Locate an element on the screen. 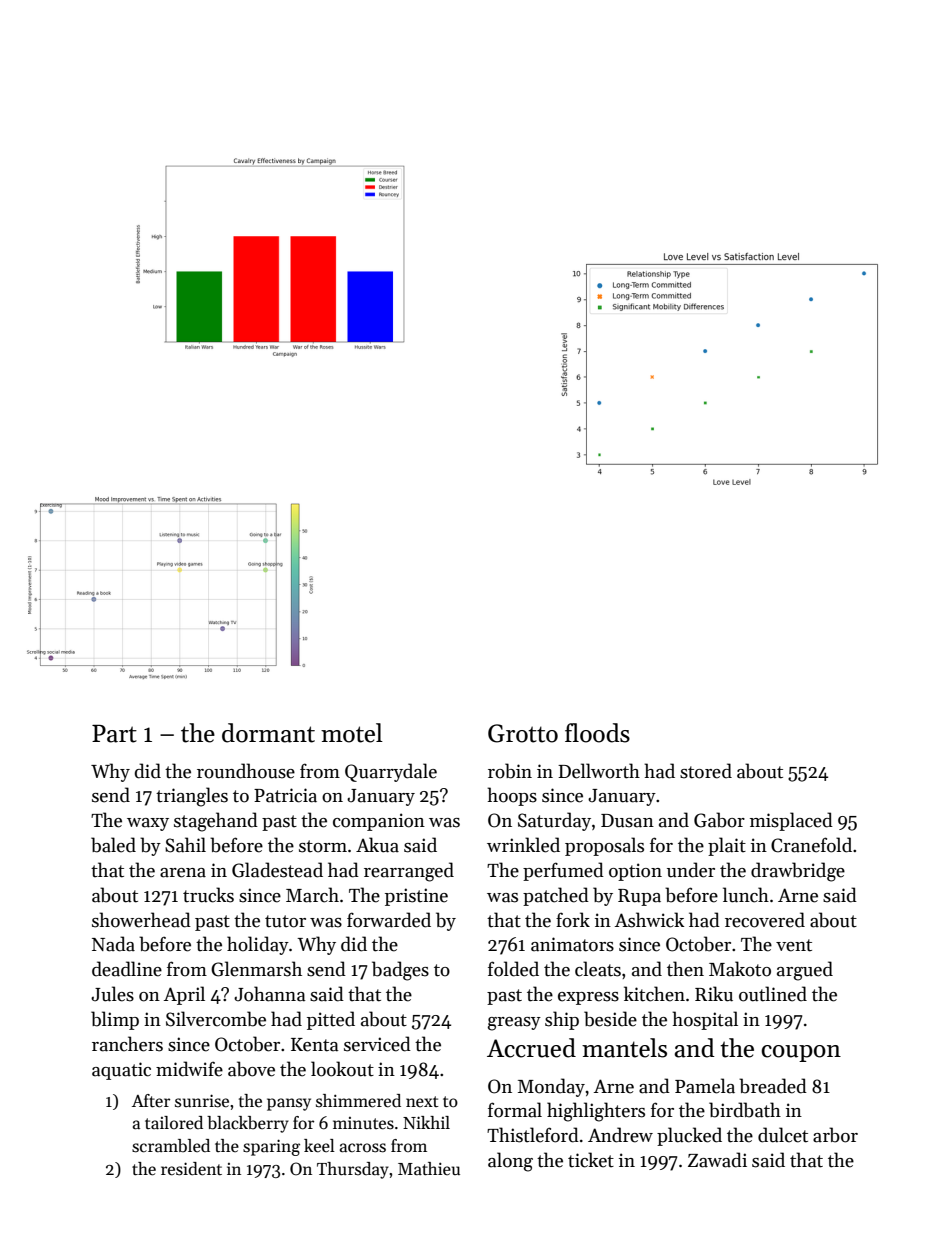 This screenshot has height=1233, width=952. arbor is located at coordinates (835, 1135).
